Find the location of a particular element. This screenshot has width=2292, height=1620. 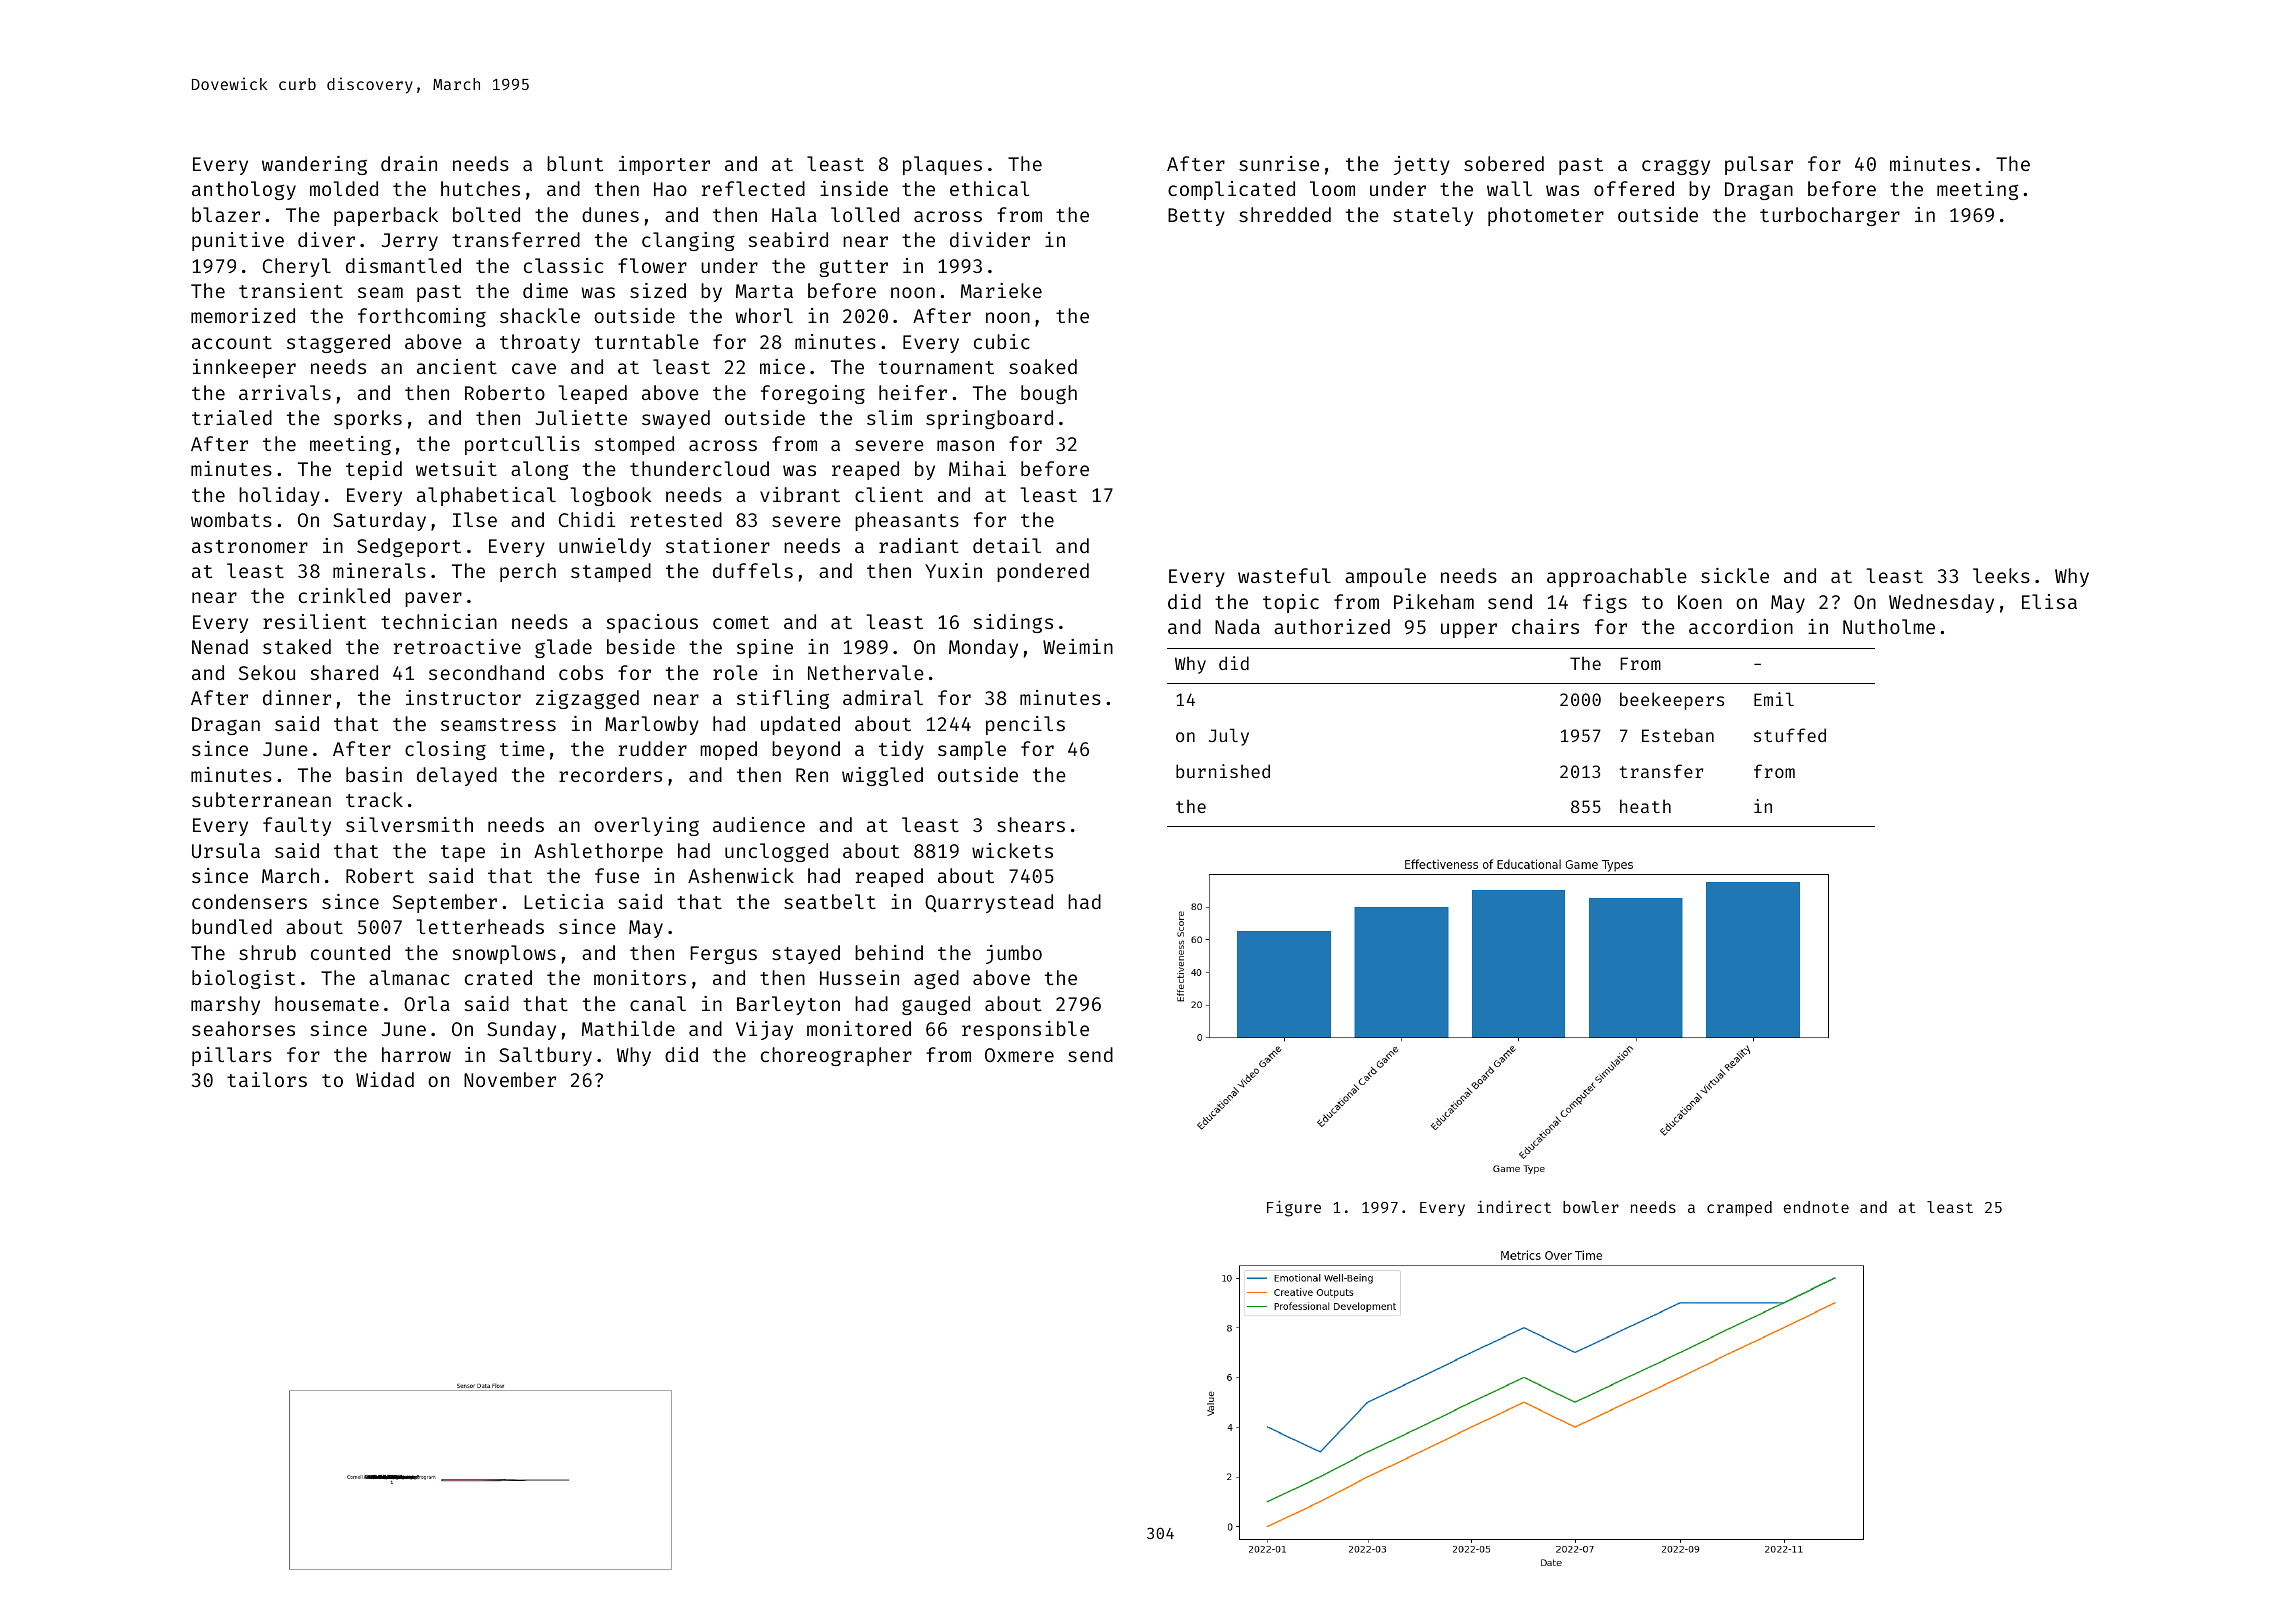

divider is located at coordinates (990, 239).
